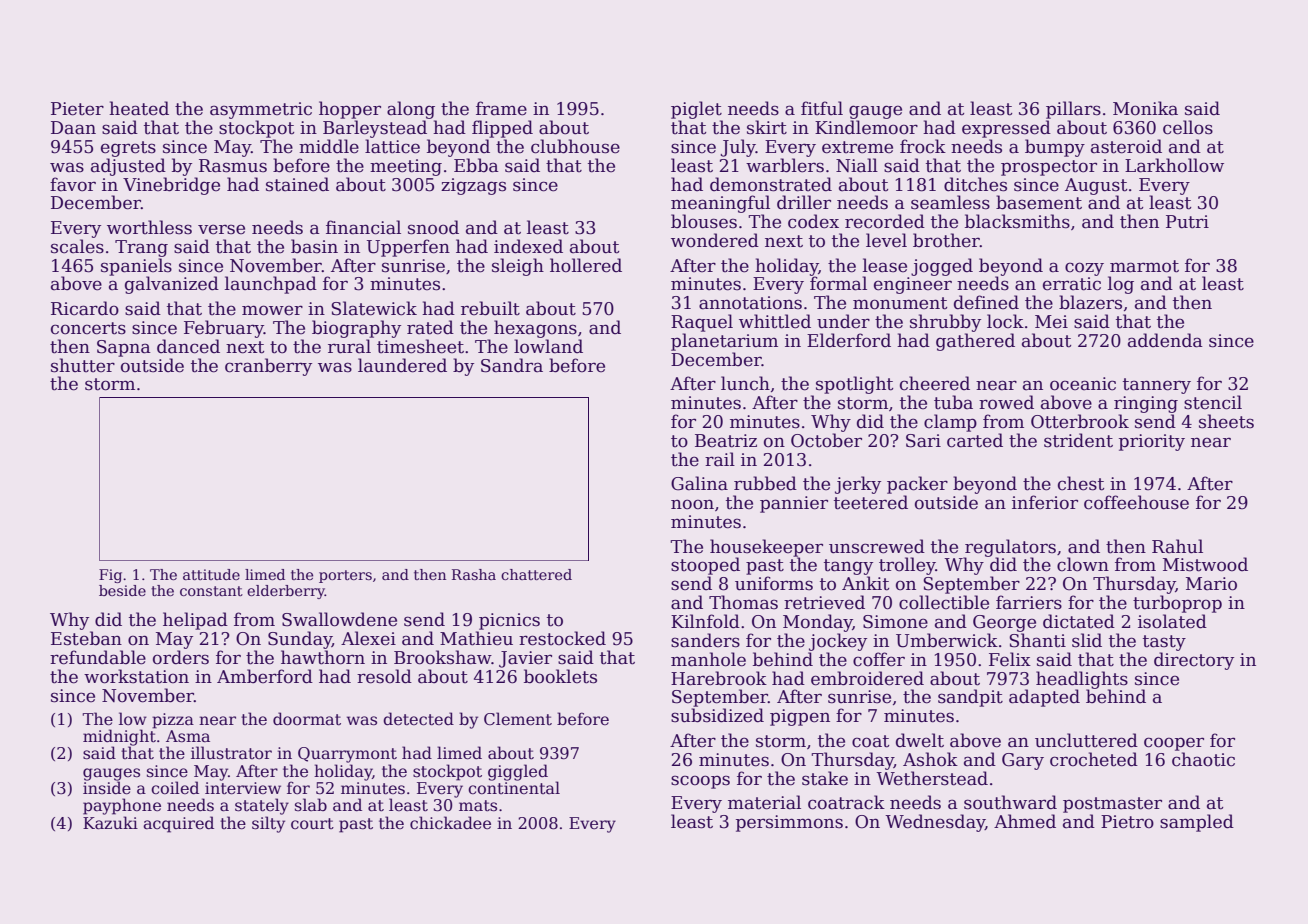 Image resolution: width=1308 pixels, height=924 pixels. What do you see at coordinates (1177, 546) in the page?
I see `Rahul` at bounding box center [1177, 546].
